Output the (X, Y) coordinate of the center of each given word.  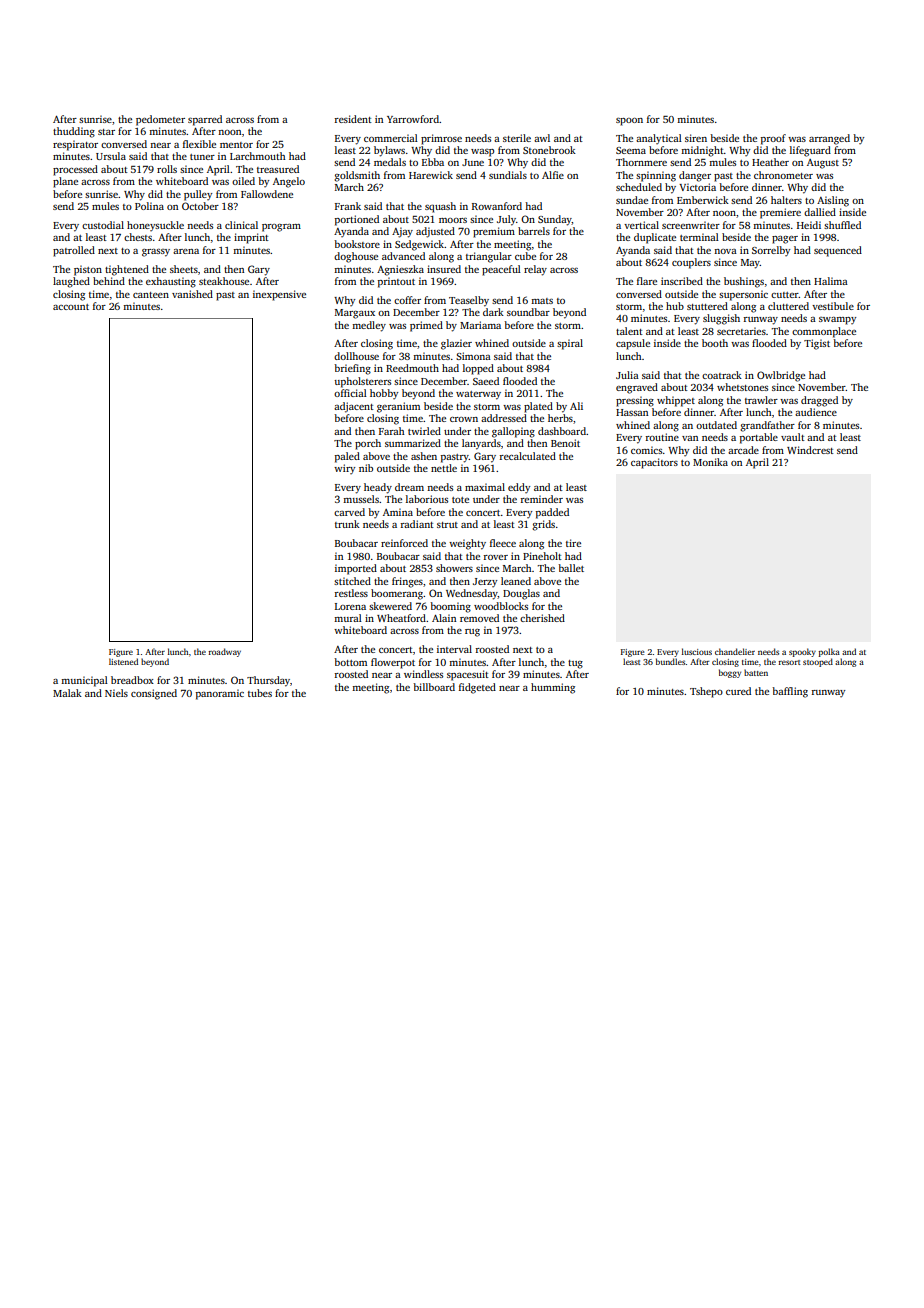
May (750, 264)
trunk (347, 524)
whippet (676, 401)
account (71, 307)
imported (356, 569)
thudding (74, 132)
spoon (629, 122)
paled (347, 457)
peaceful (501, 270)
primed (426, 326)
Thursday (268, 681)
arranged (829, 139)
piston (88, 270)
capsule (633, 344)
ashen (424, 456)
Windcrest (810, 450)
